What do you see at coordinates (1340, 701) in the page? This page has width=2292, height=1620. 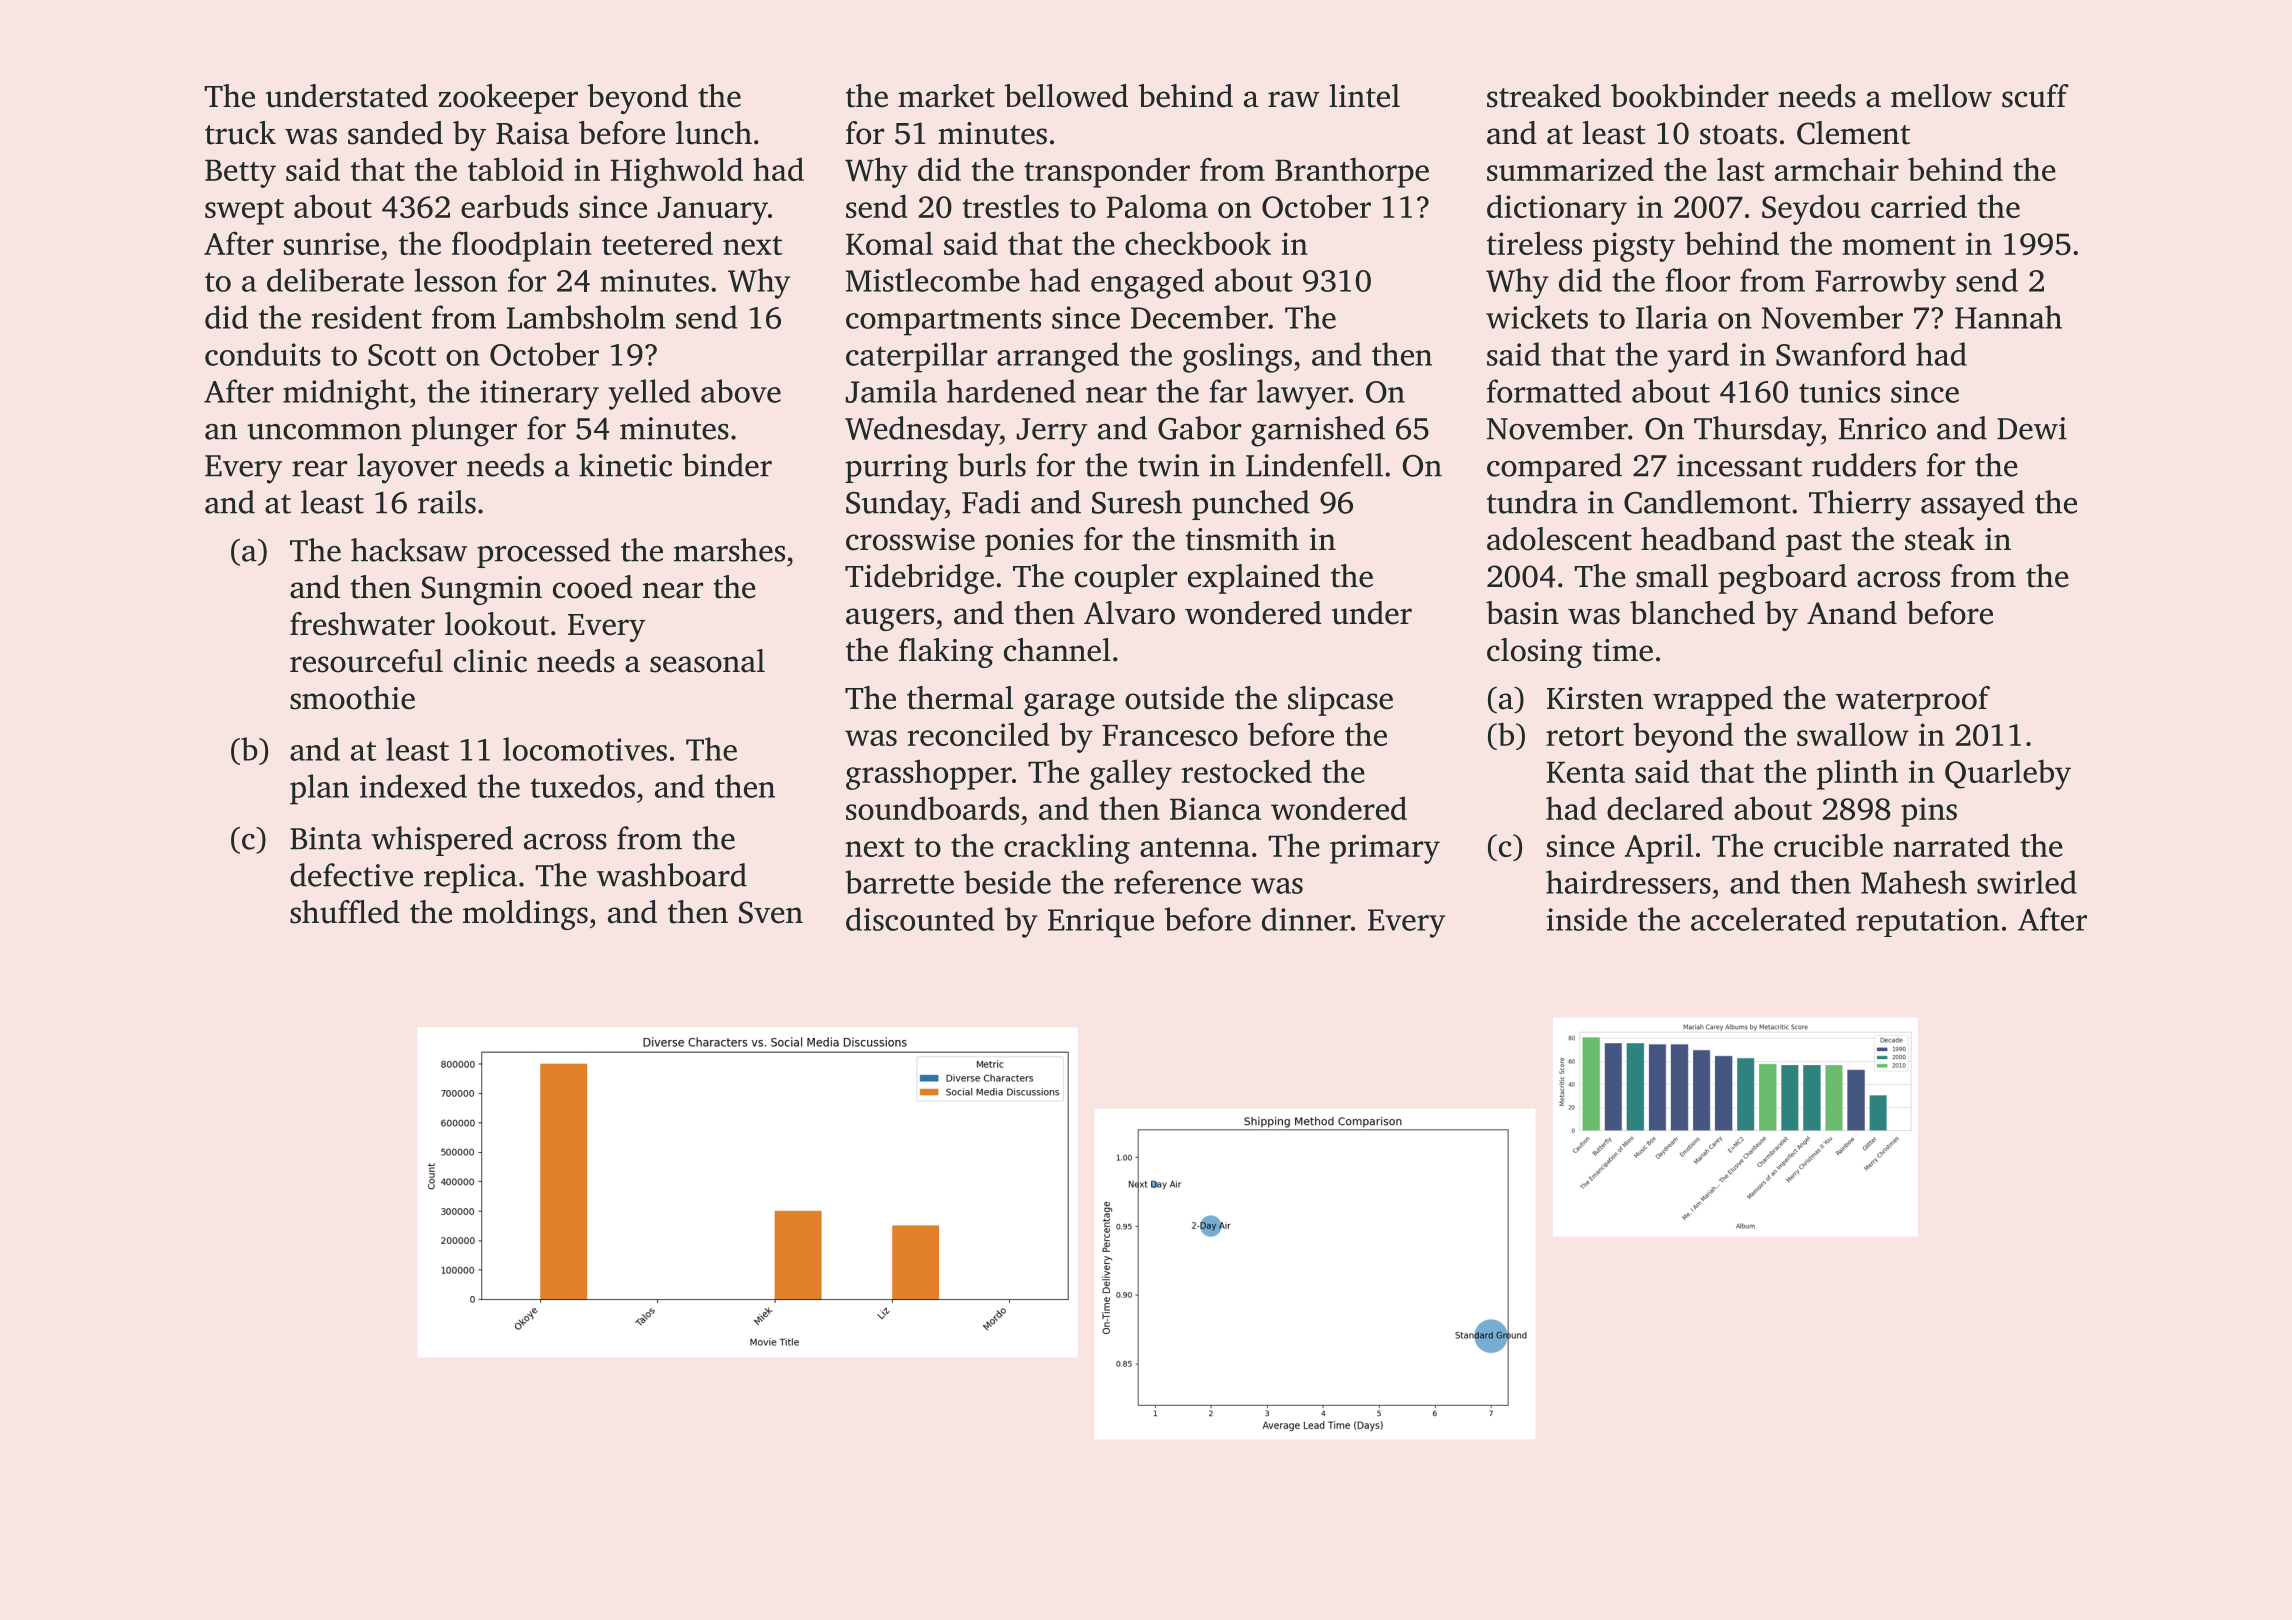 I see `slipcase` at bounding box center [1340, 701].
